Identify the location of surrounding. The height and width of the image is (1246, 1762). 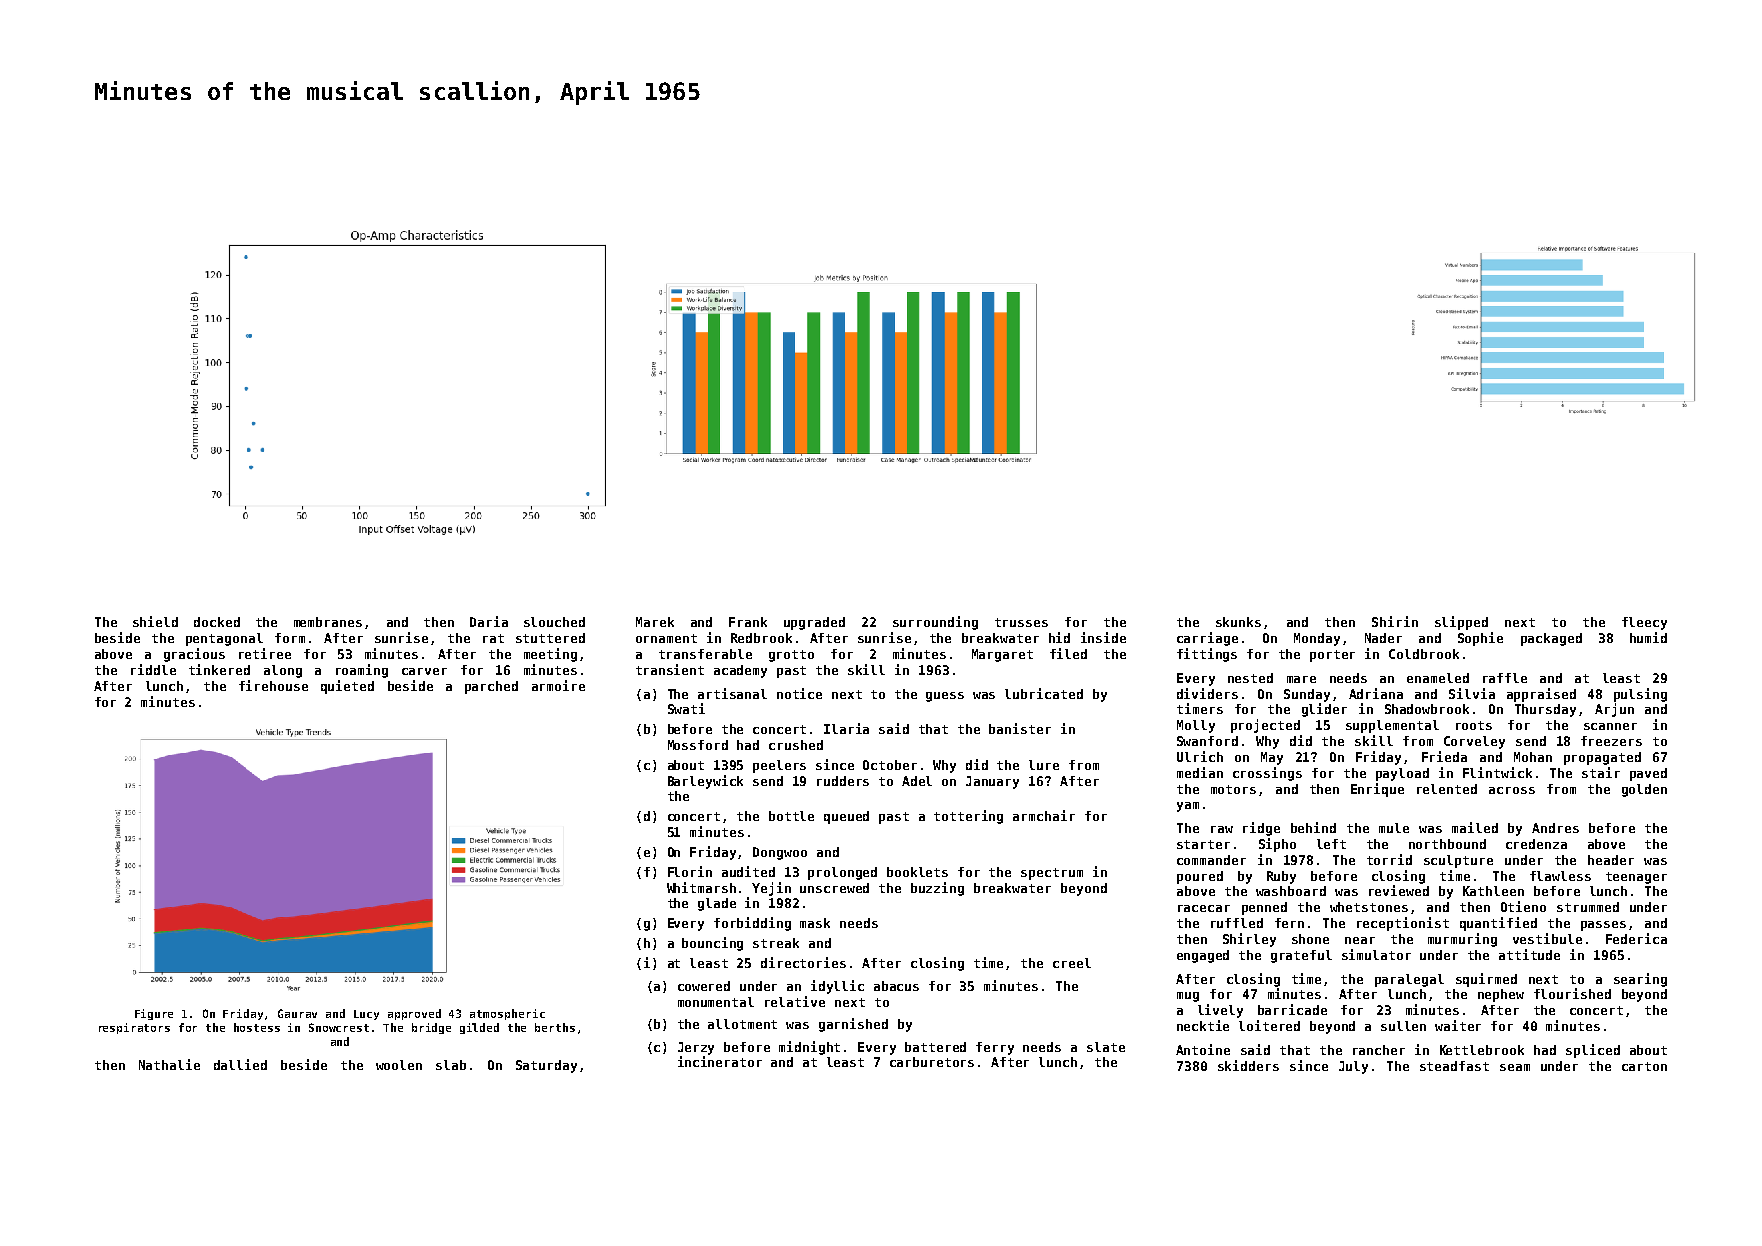
(935, 623).
